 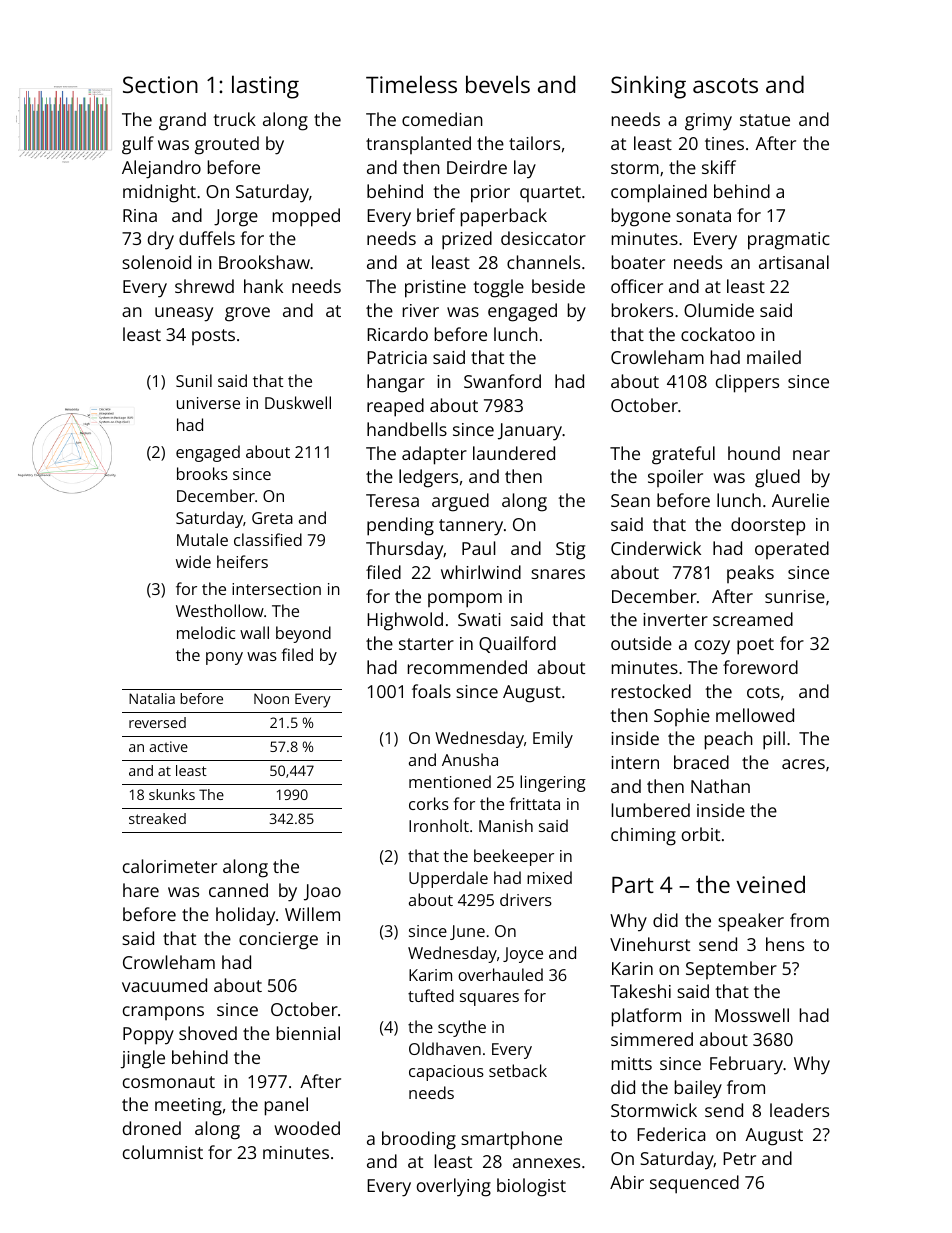 What do you see at coordinates (298, 402) in the screenshot?
I see `Duskwell` at bounding box center [298, 402].
